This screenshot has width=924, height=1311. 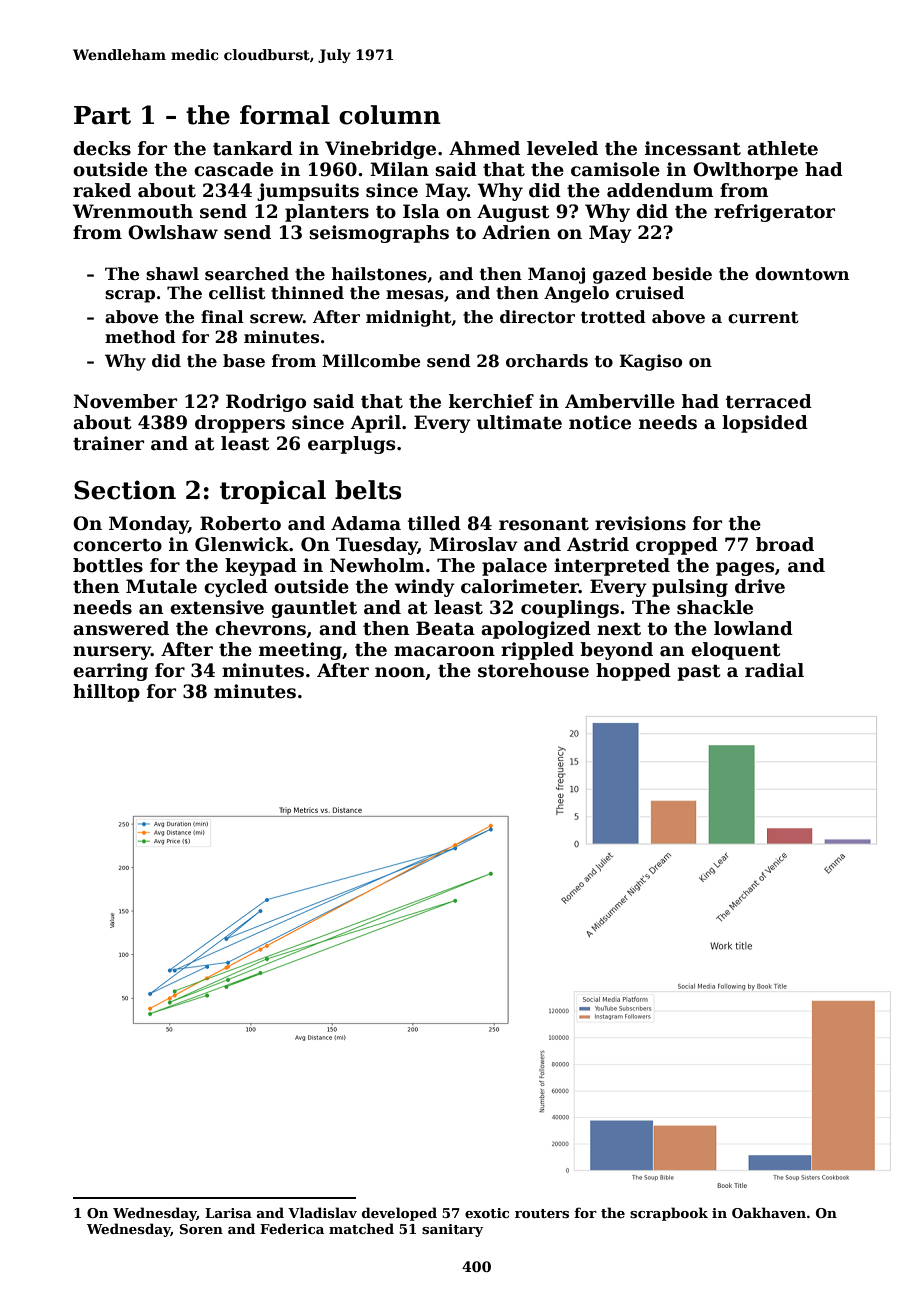 What do you see at coordinates (201, 1229) in the screenshot?
I see `Soren` at bounding box center [201, 1229].
